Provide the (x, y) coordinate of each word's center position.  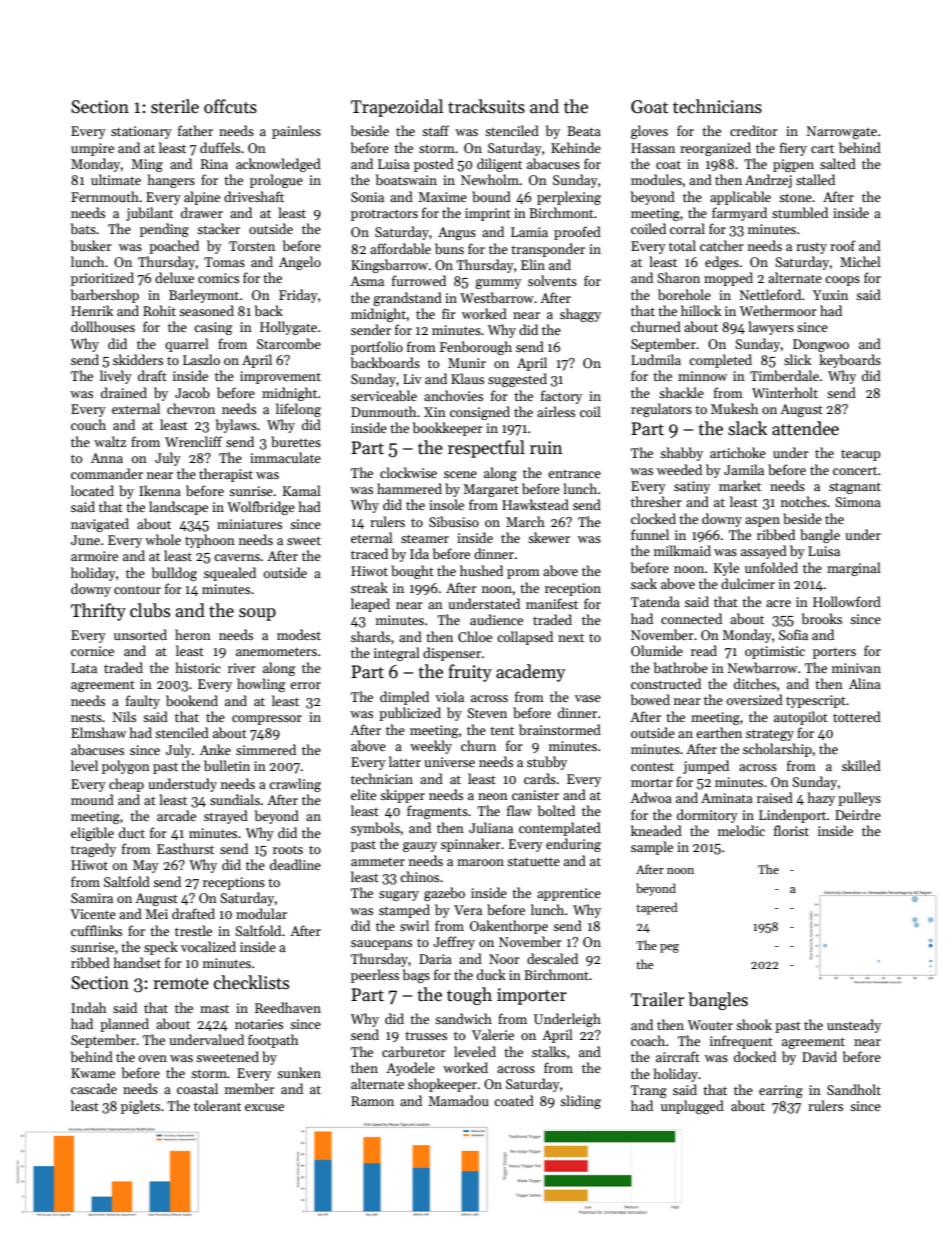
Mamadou (458, 1100)
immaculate (285, 457)
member (250, 1088)
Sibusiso (454, 521)
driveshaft (254, 196)
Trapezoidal (397, 108)
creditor (754, 130)
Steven (487, 713)
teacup (860, 455)
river (242, 668)
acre (778, 603)
